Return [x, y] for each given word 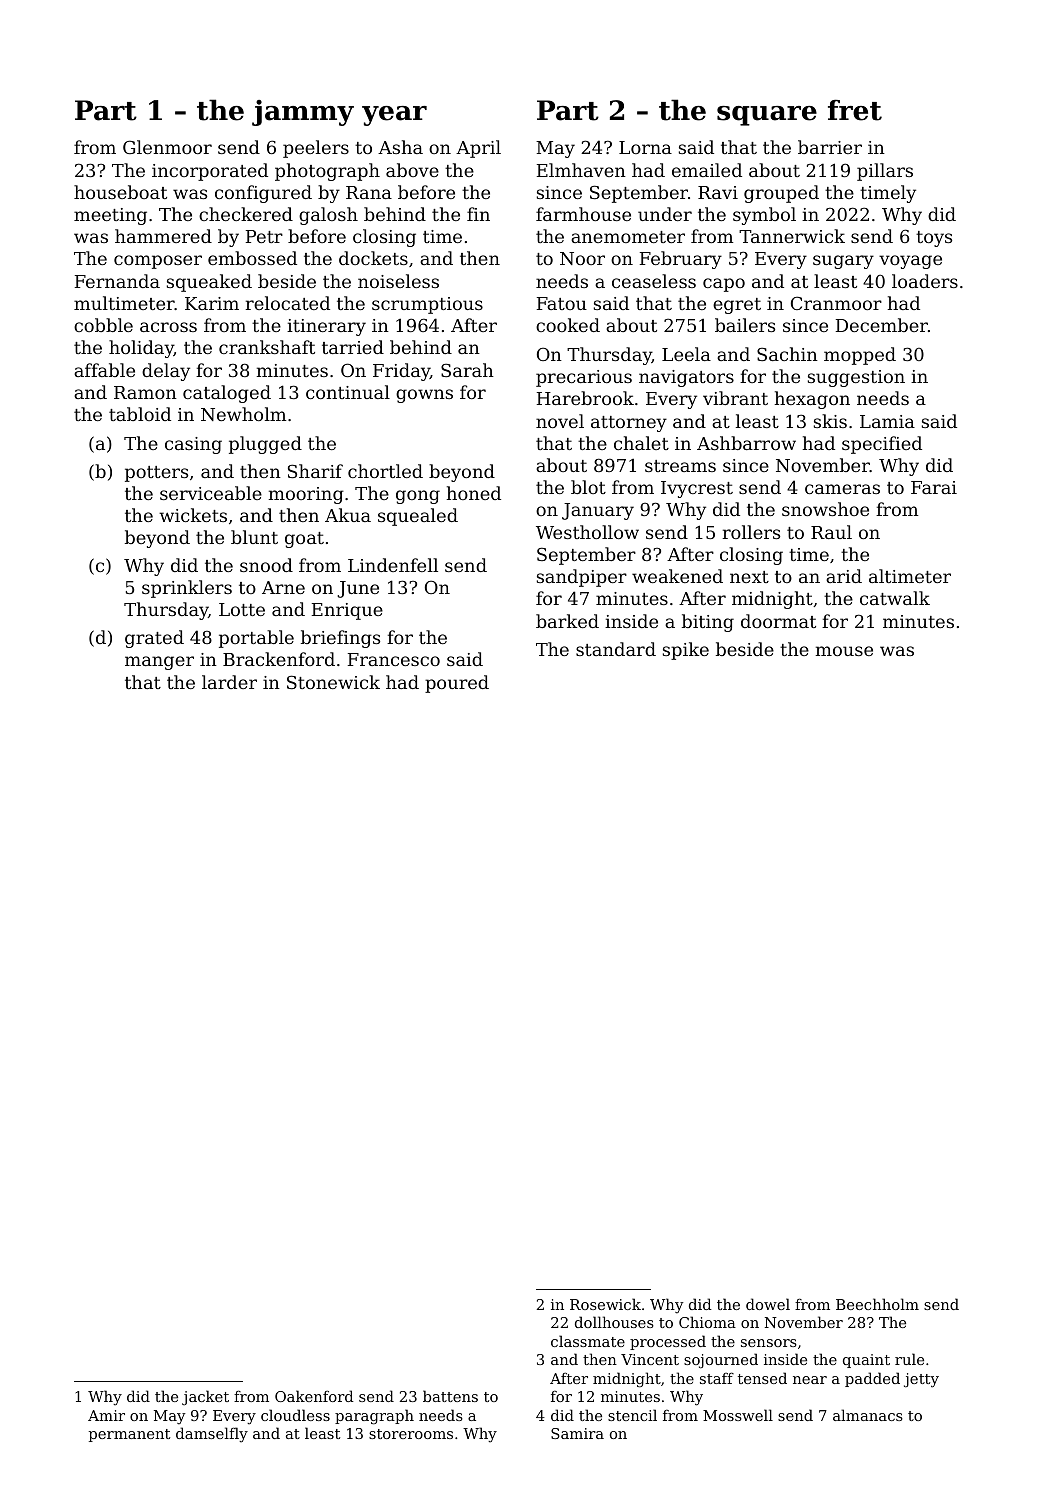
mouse [844, 651]
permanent [129, 1435]
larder [229, 682]
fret [855, 110]
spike [686, 651]
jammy [303, 113]
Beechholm [877, 1304]
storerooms [411, 1434]
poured [457, 684]
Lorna [645, 147]
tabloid [140, 414]
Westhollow [587, 532]
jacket [205, 1398]
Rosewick [605, 1304]
